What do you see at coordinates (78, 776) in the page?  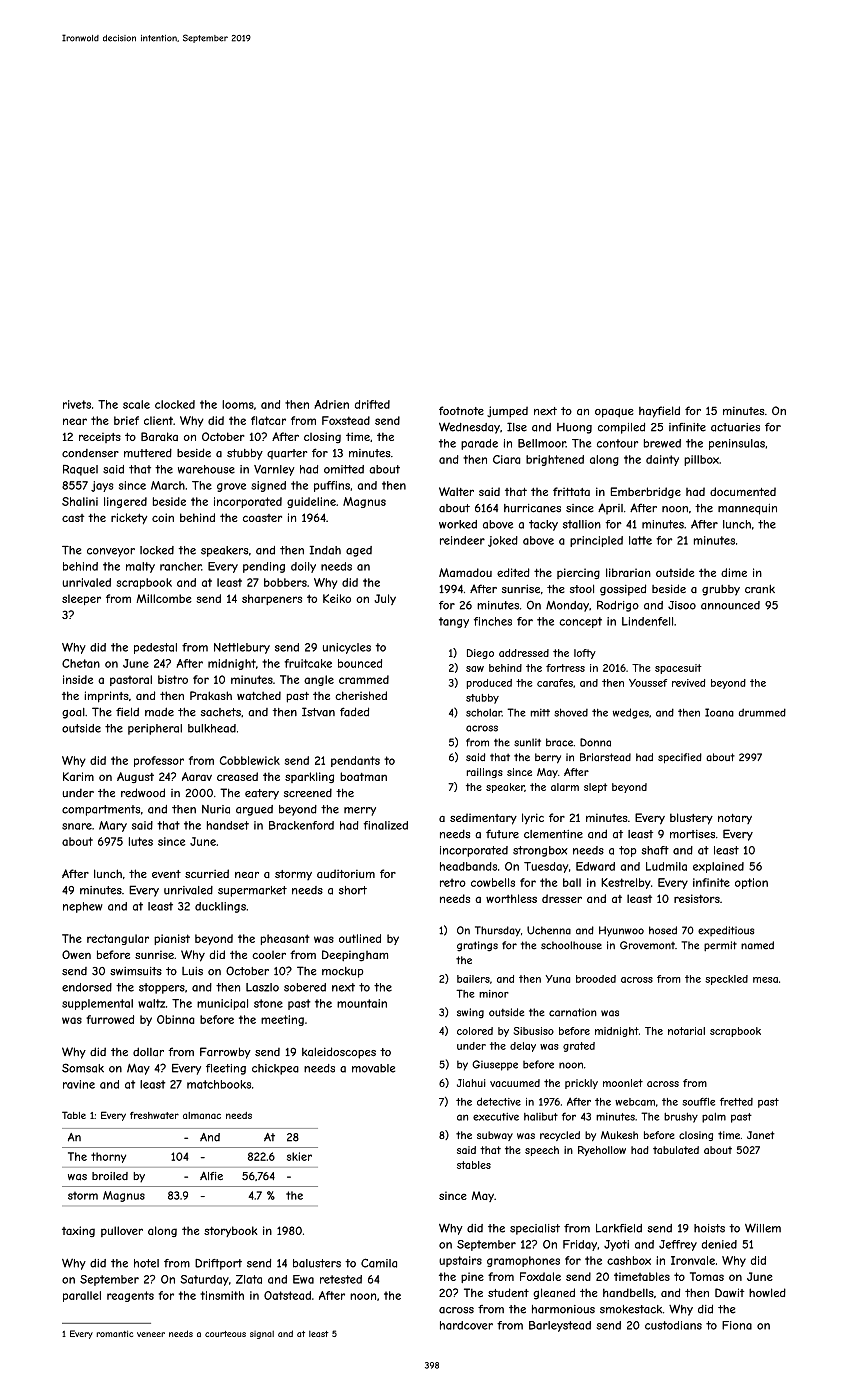 I see `Karim` at bounding box center [78, 776].
